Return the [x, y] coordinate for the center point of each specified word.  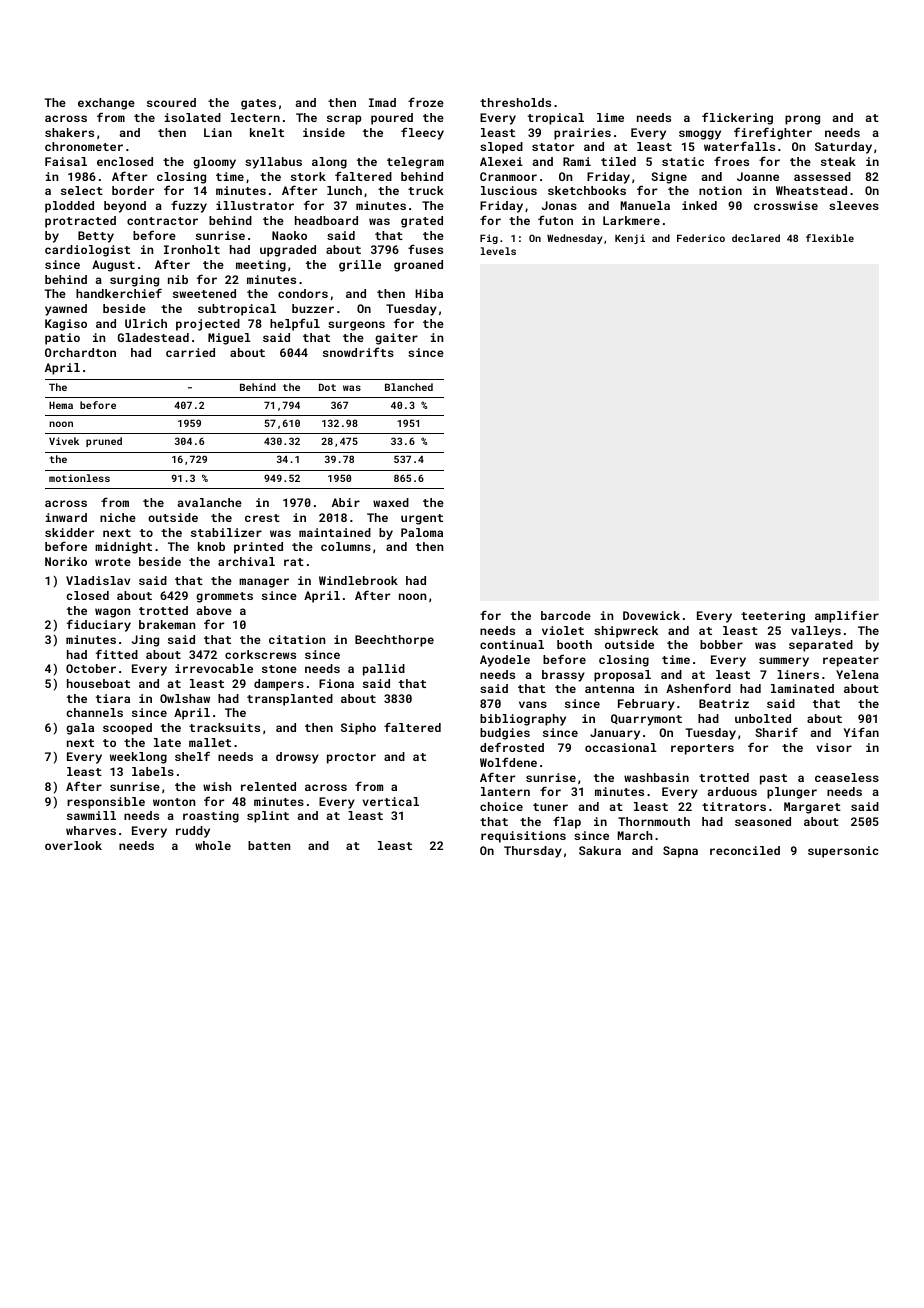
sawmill [91, 815]
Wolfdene [508, 762]
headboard [326, 220]
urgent [422, 519]
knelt [267, 132]
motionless [79, 478]
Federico [701, 238]
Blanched [409, 387]
